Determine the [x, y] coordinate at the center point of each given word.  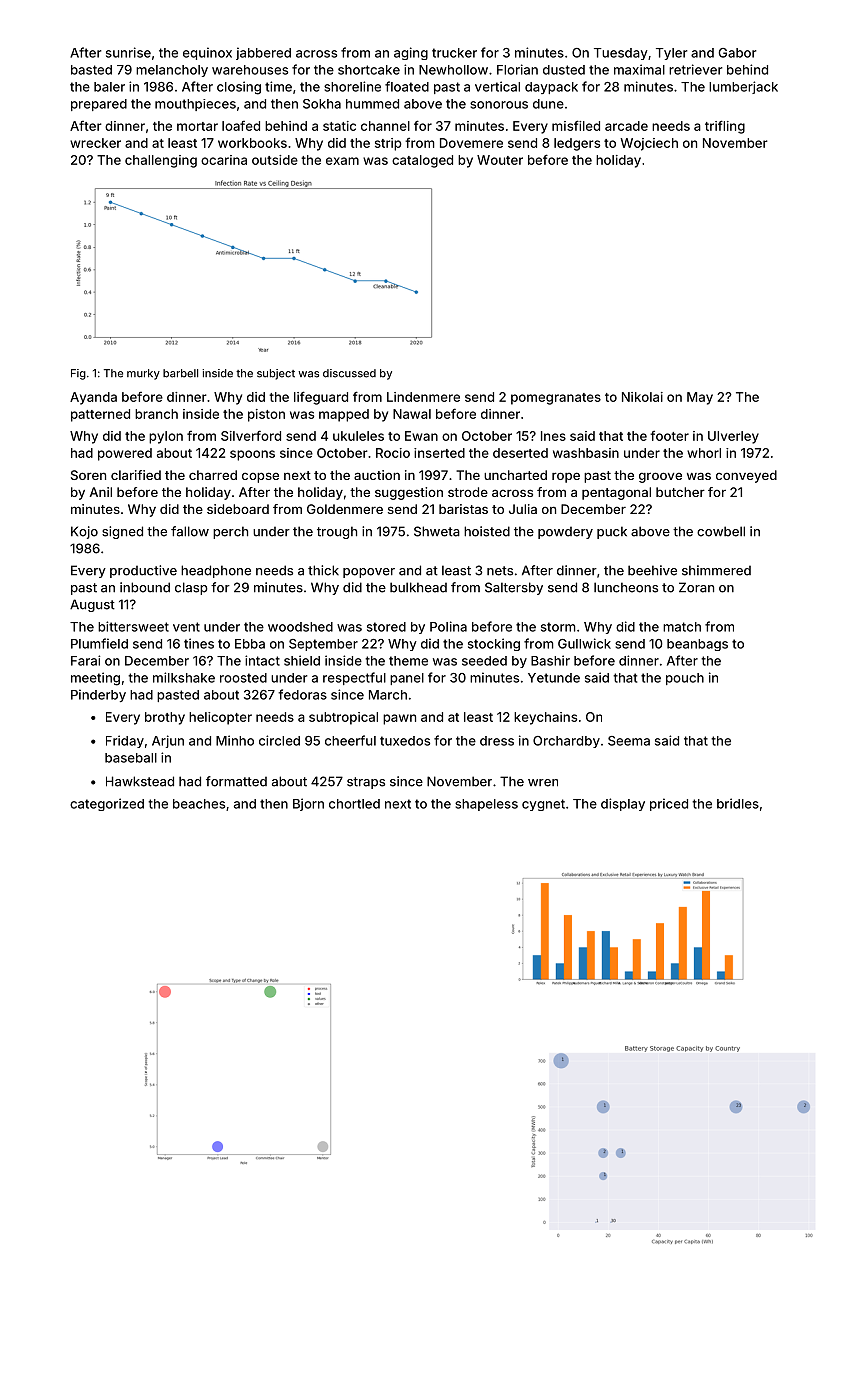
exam [342, 161]
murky [143, 374]
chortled [354, 804]
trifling [725, 127]
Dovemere [471, 143]
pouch [685, 679]
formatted [236, 781]
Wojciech [649, 144]
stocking [494, 644]
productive [143, 571]
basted [91, 70]
